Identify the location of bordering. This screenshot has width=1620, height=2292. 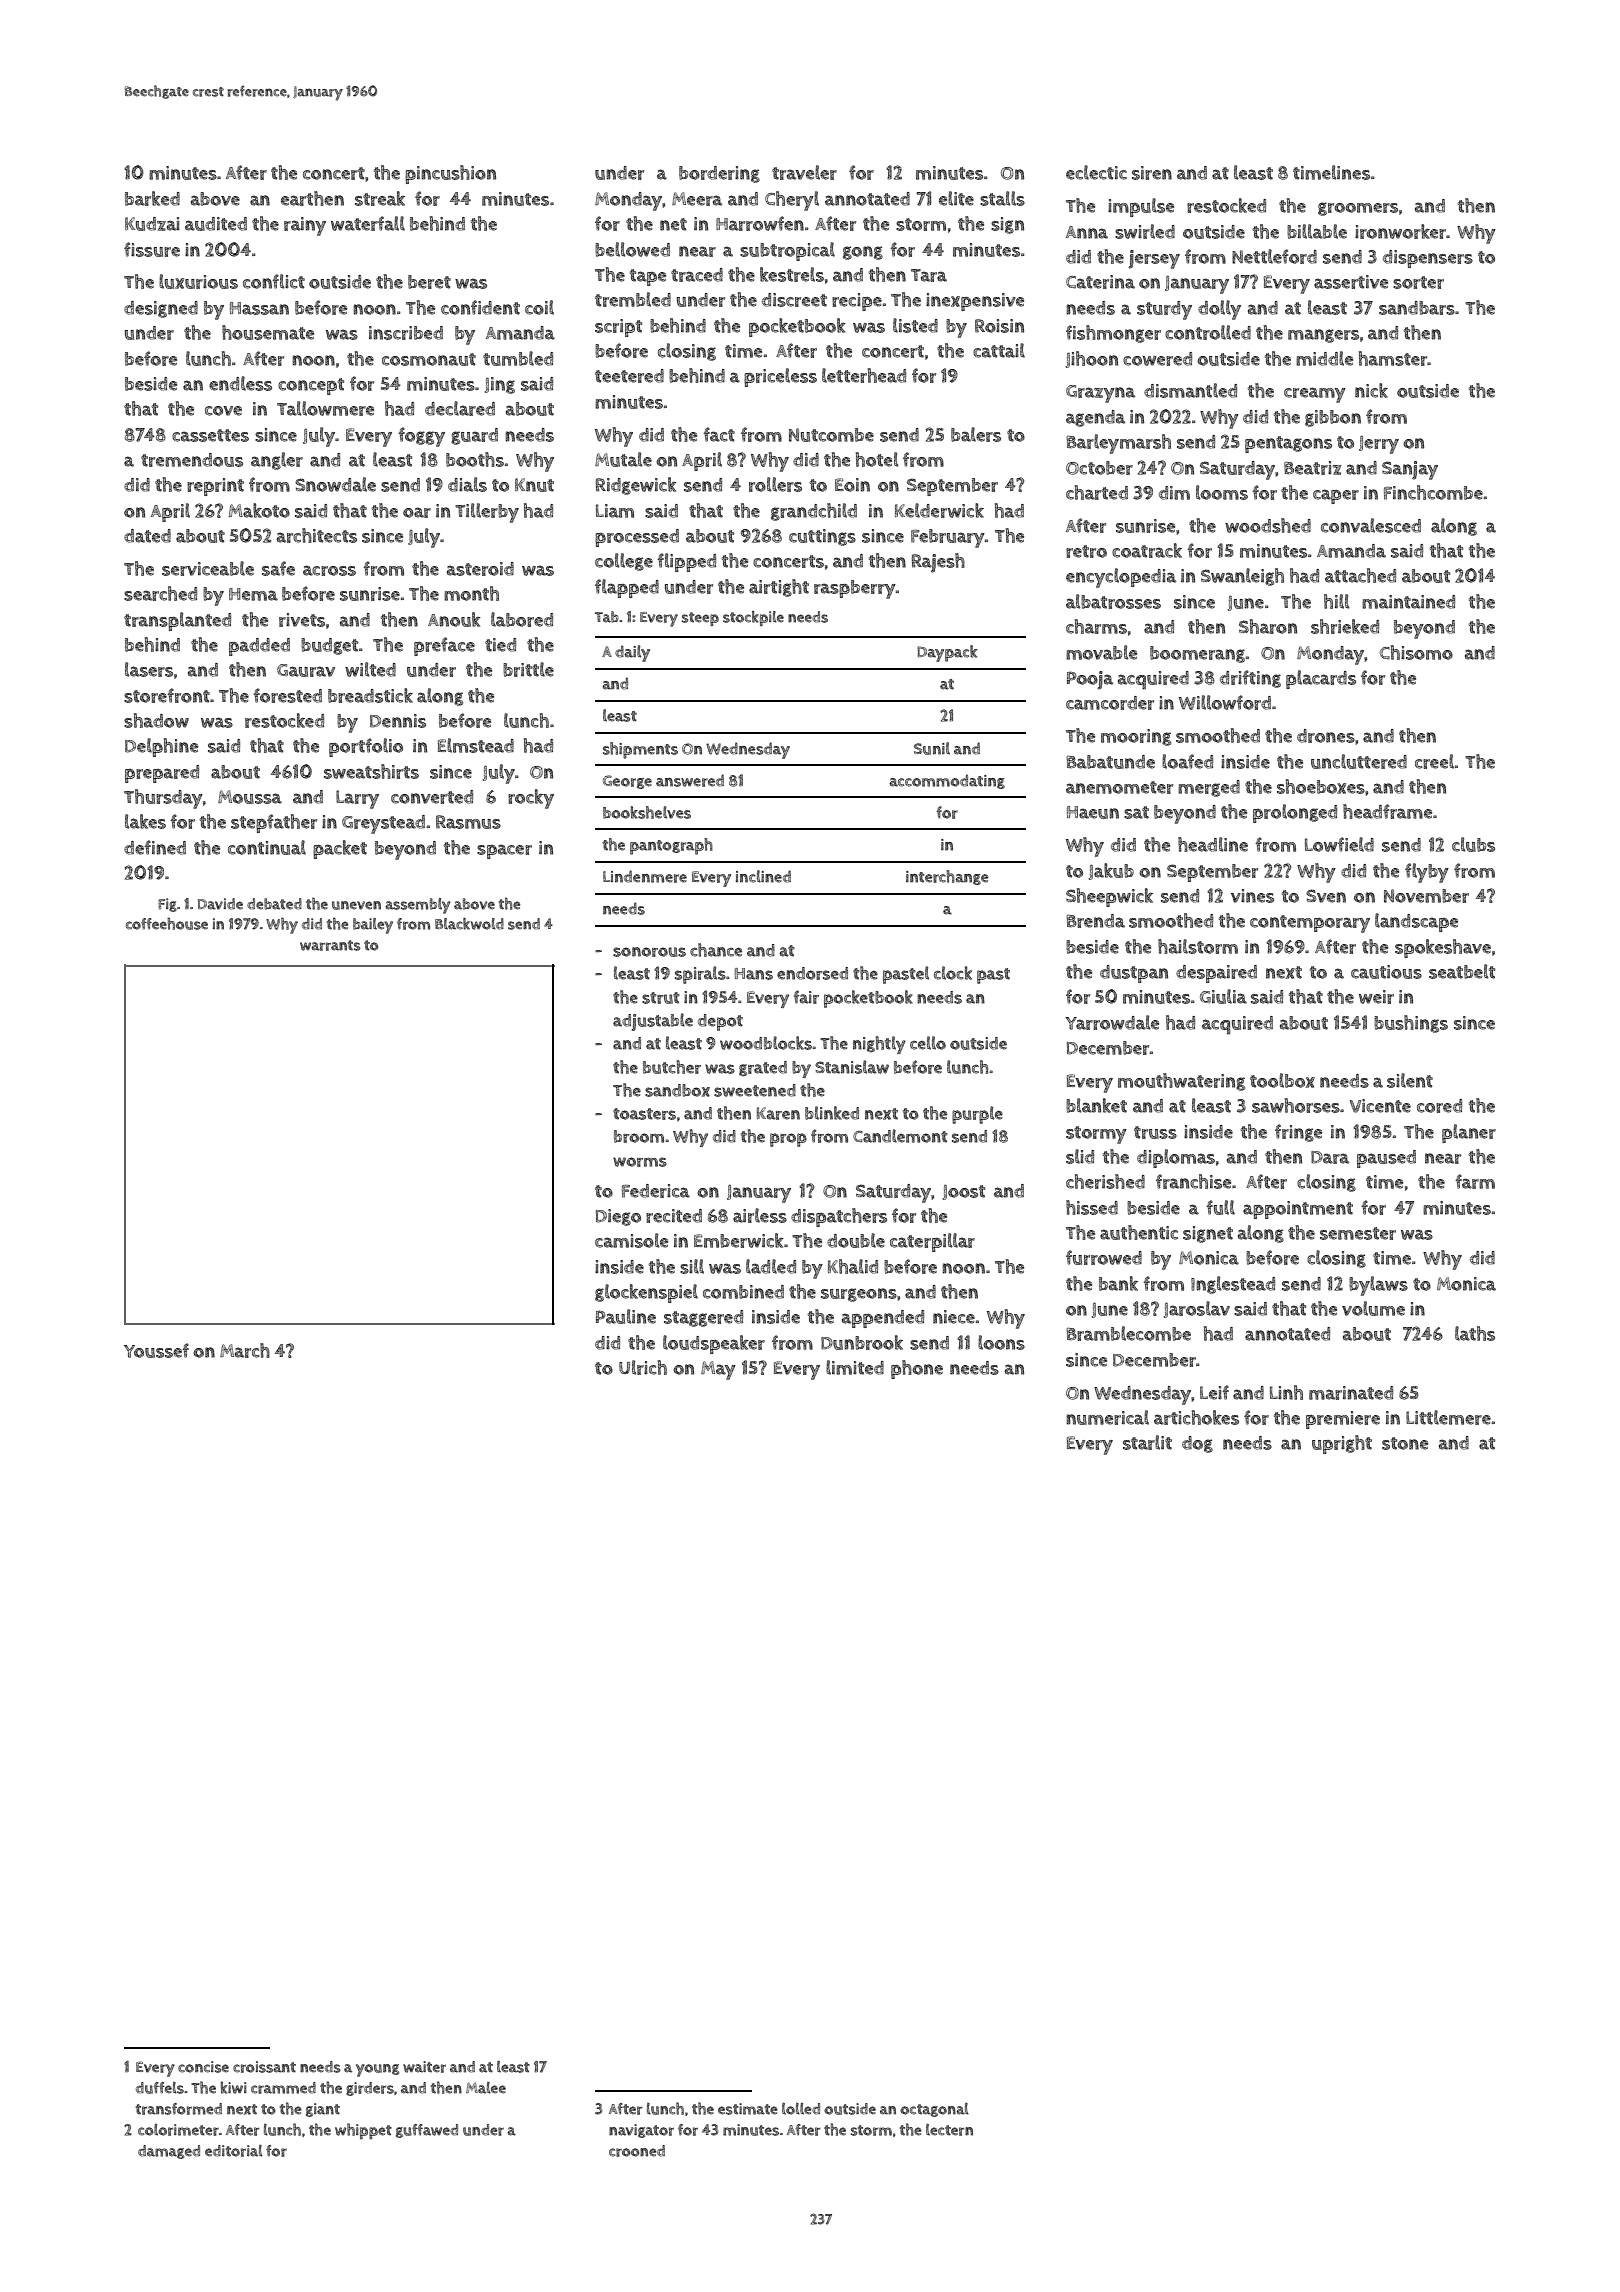
(719, 174).
